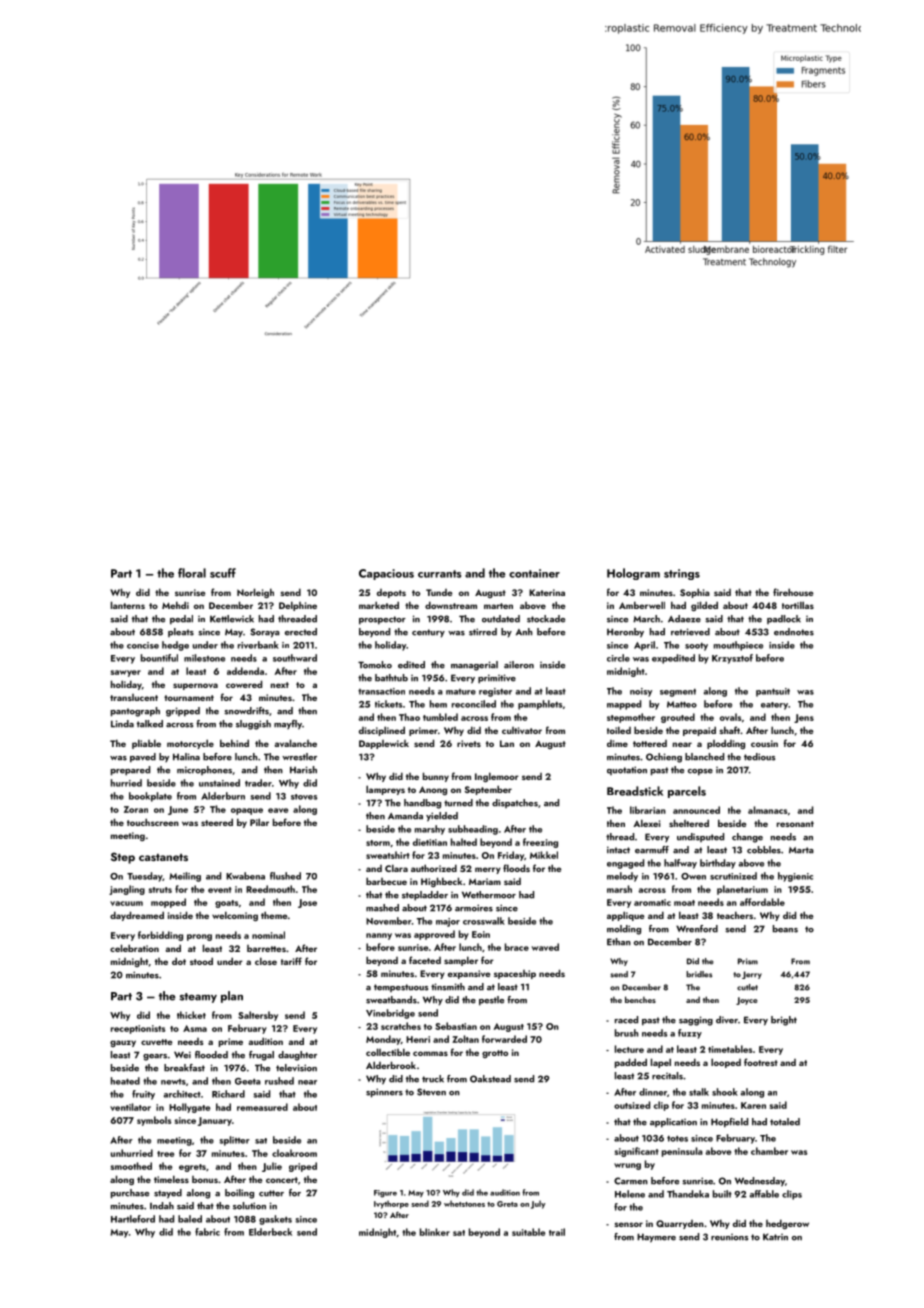  I want to click on spaceship, so click(515, 974).
